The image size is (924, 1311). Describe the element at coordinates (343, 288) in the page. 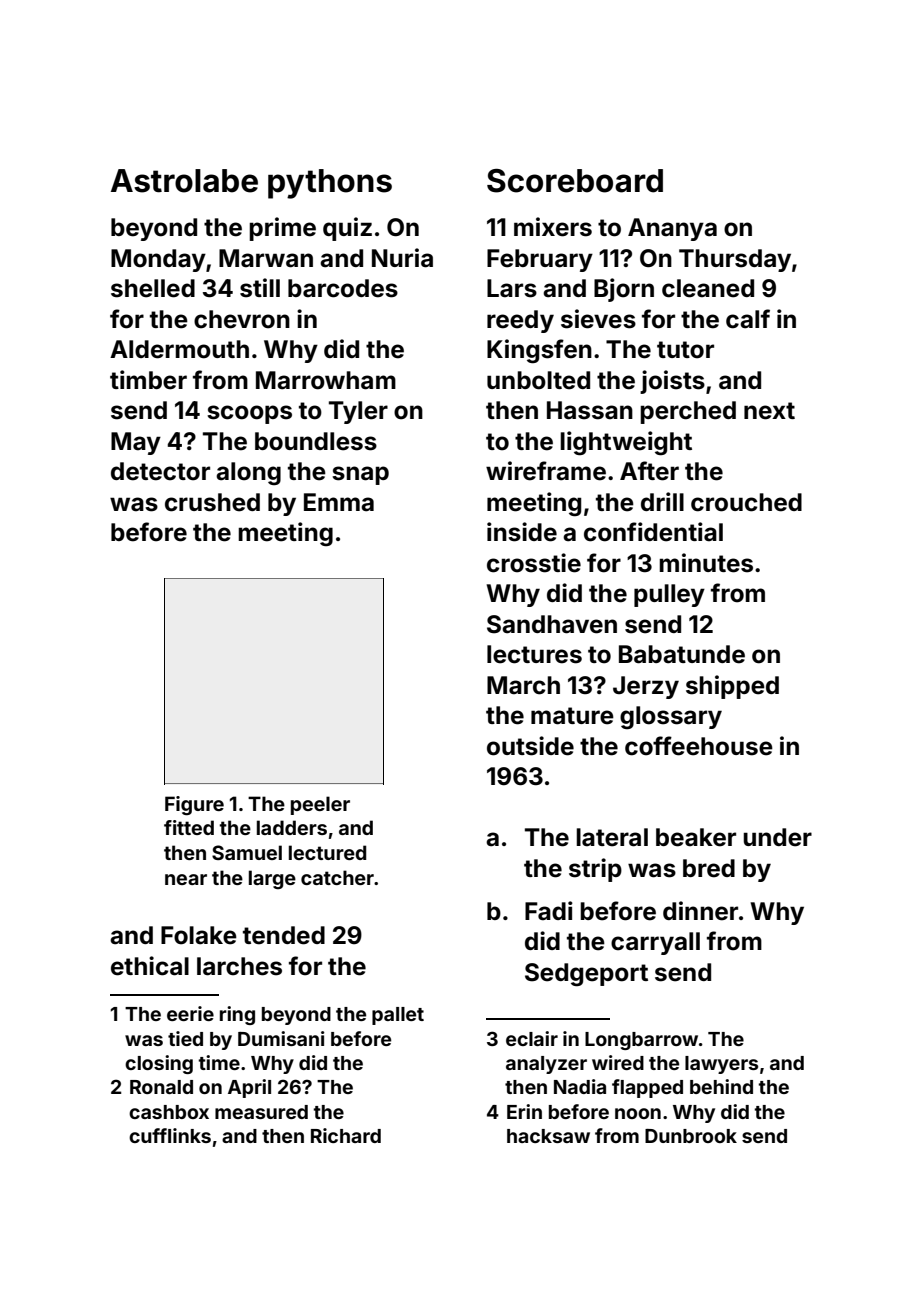

I see `barcodes` at that location.
